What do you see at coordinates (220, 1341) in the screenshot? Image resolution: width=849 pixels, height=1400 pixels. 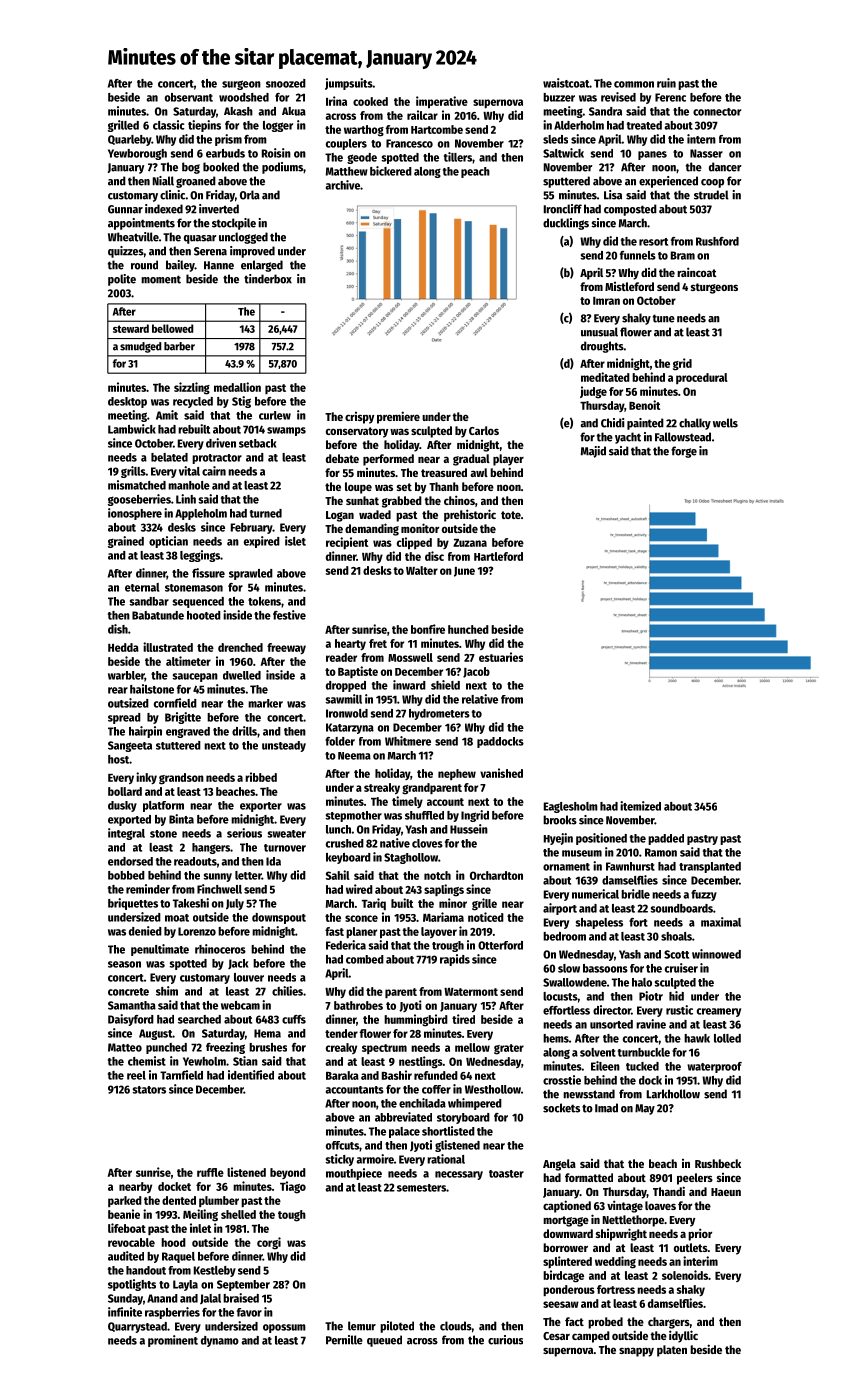 I see `dynamo` at bounding box center [220, 1341].
